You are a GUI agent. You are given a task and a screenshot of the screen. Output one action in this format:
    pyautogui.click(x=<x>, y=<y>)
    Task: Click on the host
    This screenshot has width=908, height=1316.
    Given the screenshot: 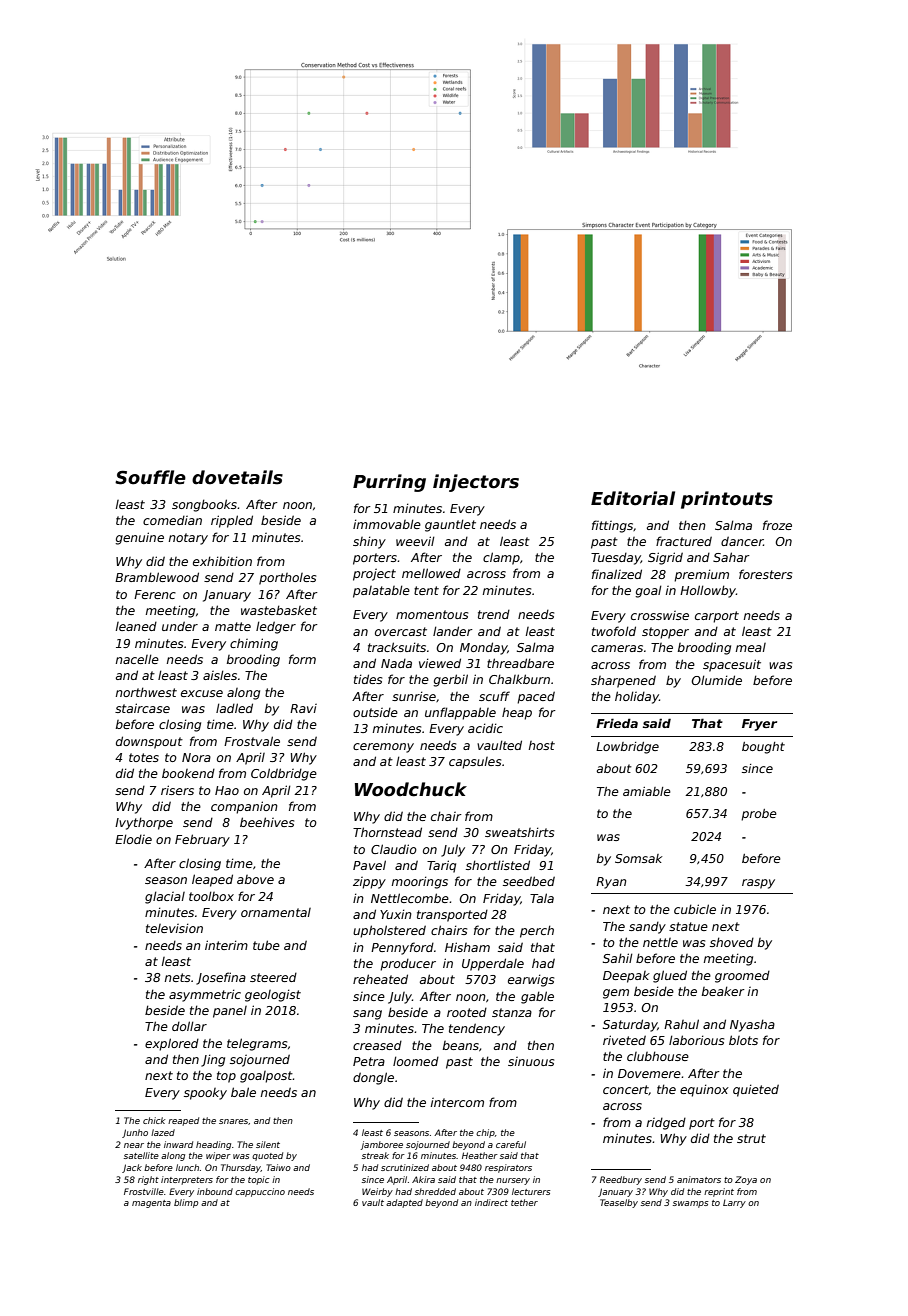 What is the action you would take?
    pyautogui.click(x=542, y=745)
